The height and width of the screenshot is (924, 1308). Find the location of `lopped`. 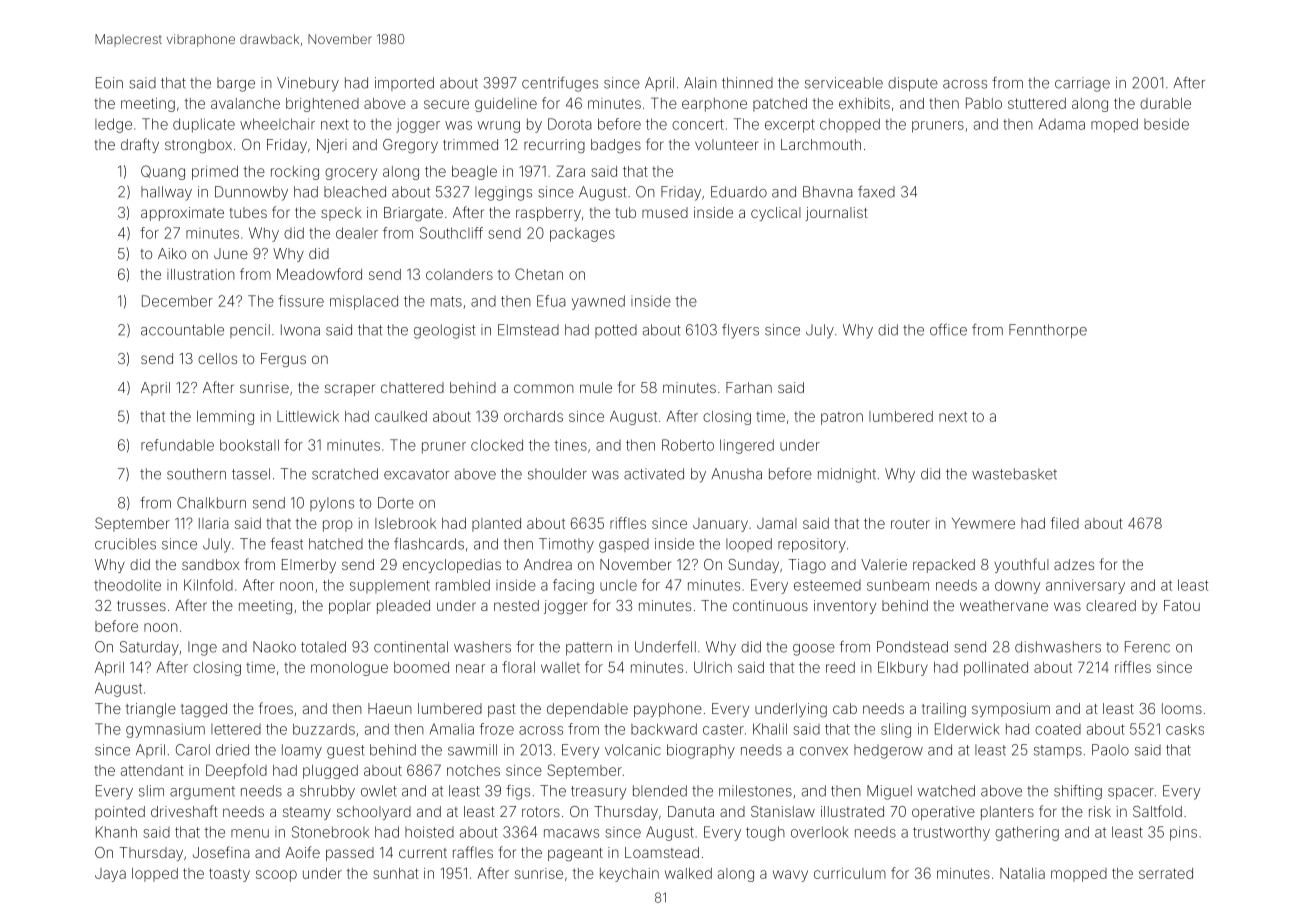

lopped is located at coordinates (155, 875).
